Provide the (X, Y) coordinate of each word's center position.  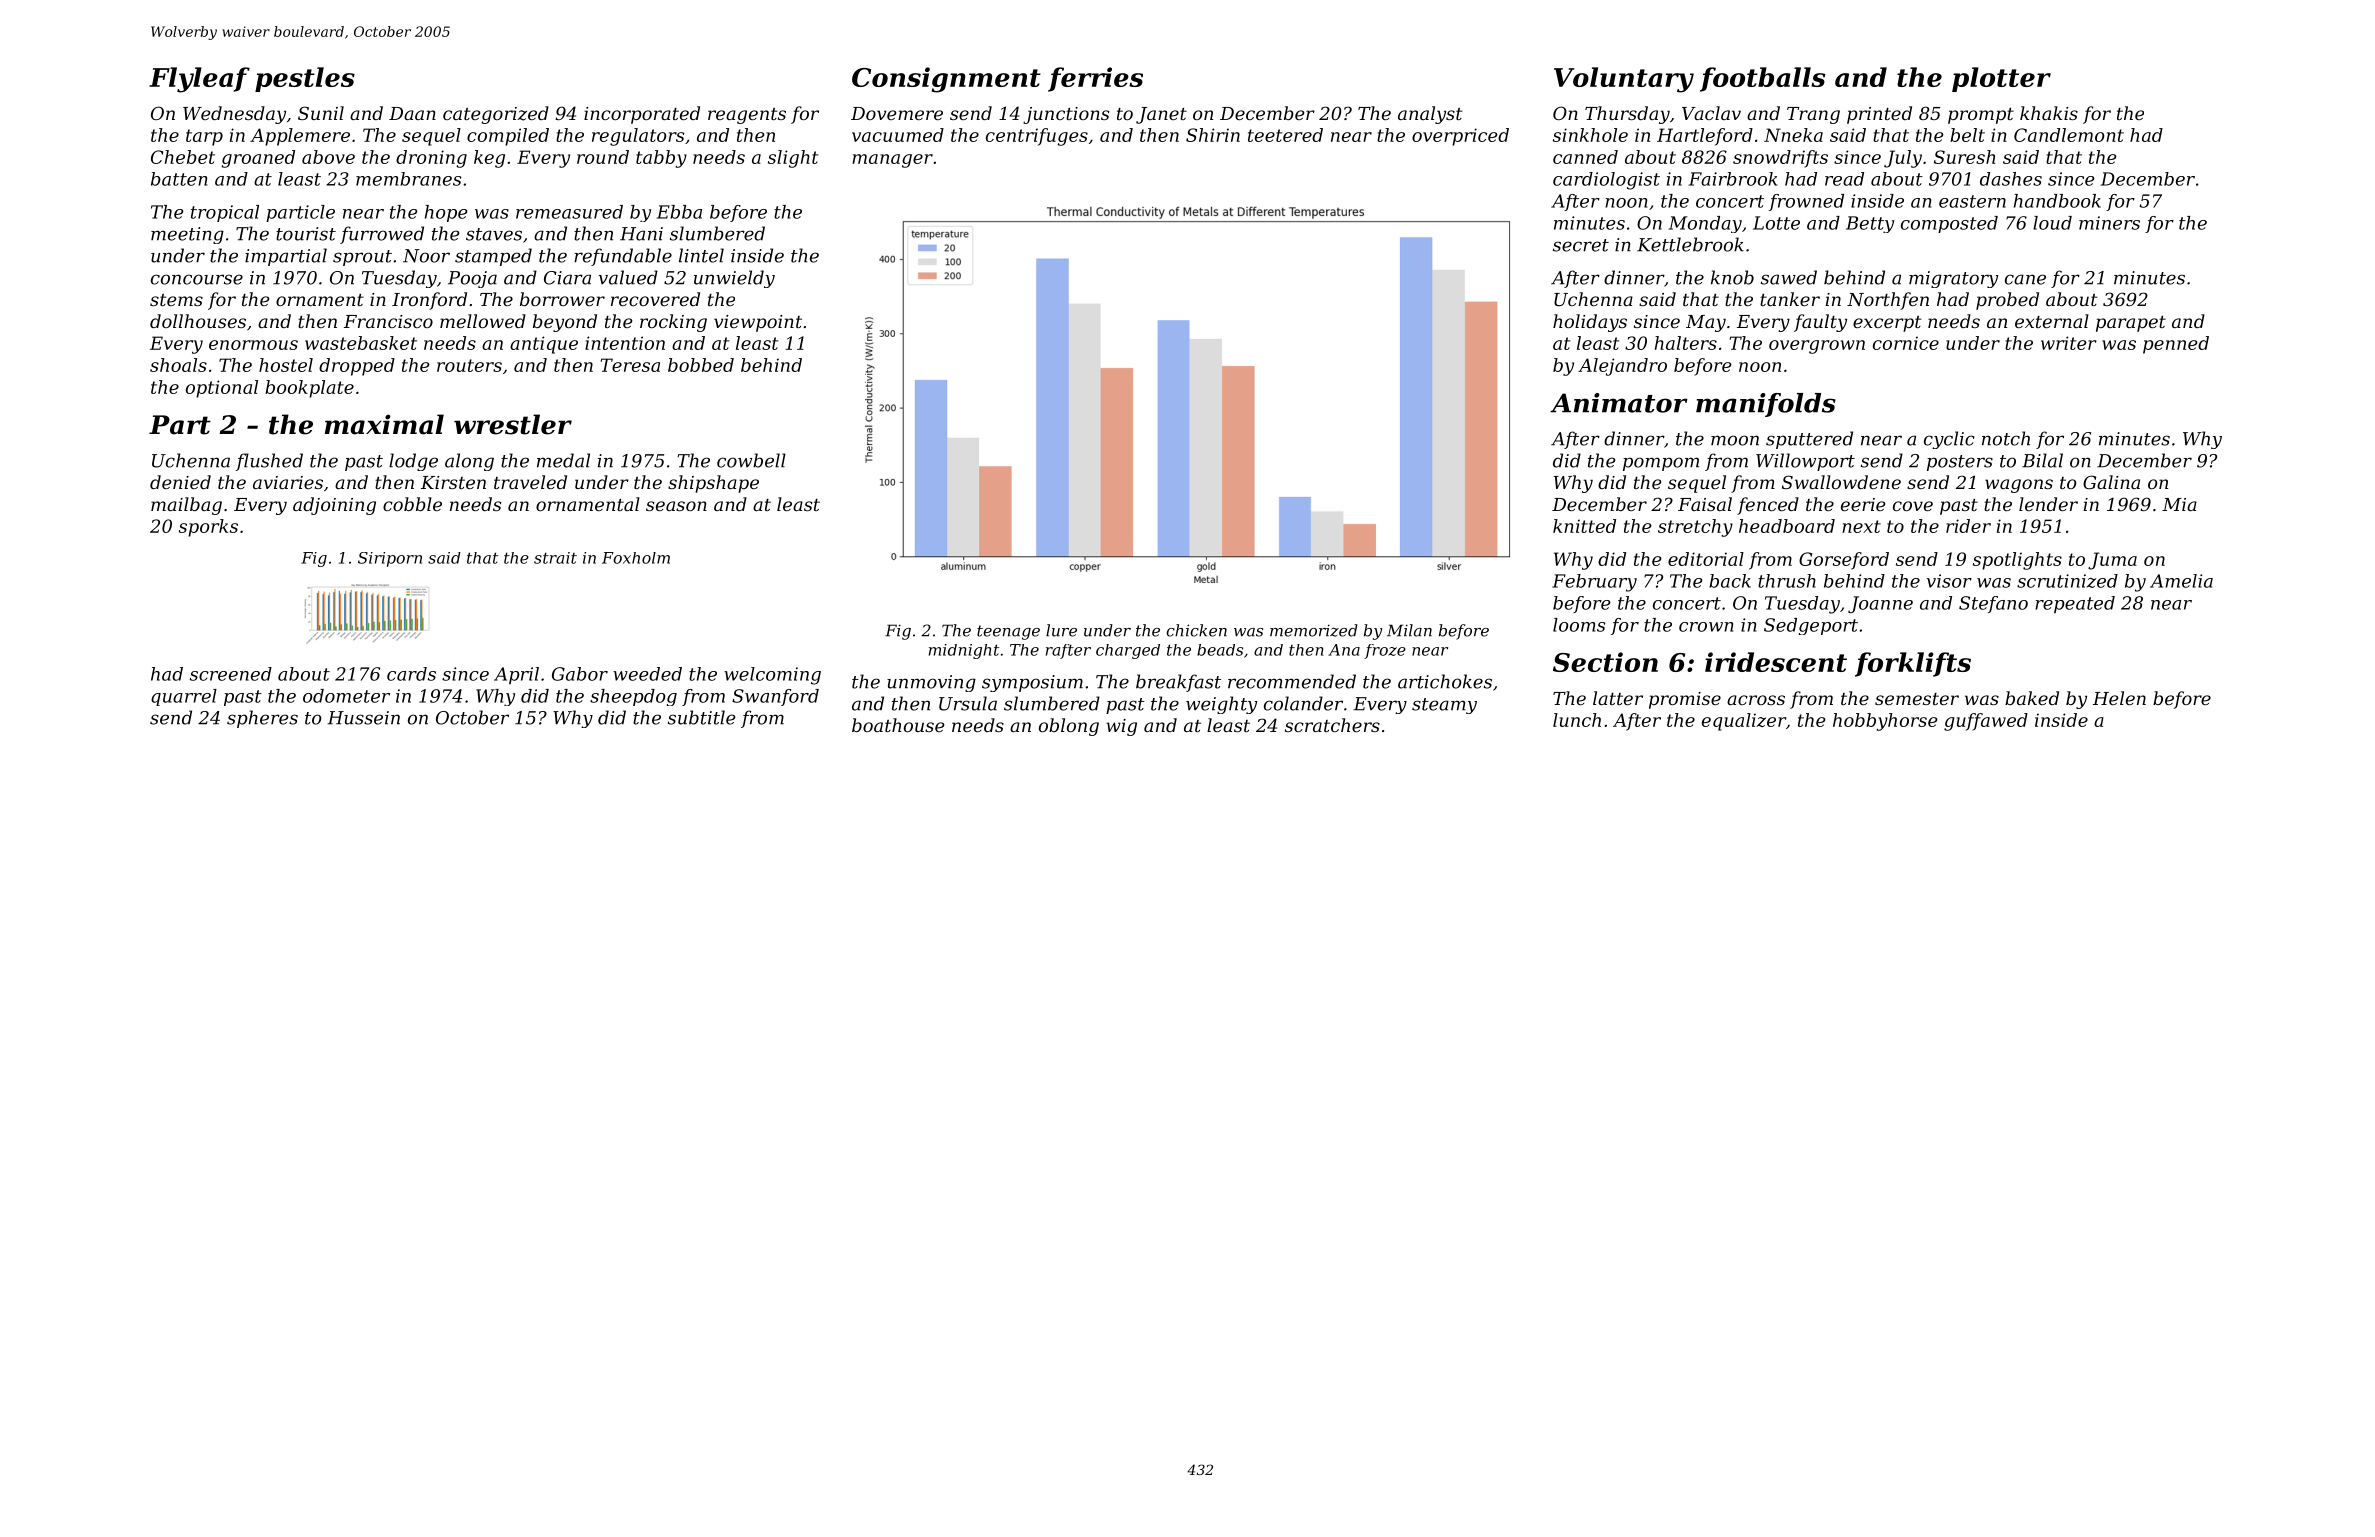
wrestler (513, 424)
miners (2109, 223)
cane (2025, 279)
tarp (204, 137)
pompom (1661, 464)
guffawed (1986, 722)
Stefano (1993, 604)
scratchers (1332, 725)
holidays (1590, 323)
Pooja (472, 279)
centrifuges (1037, 137)
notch (2006, 438)
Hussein (363, 718)
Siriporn (390, 559)
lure (1061, 630)
